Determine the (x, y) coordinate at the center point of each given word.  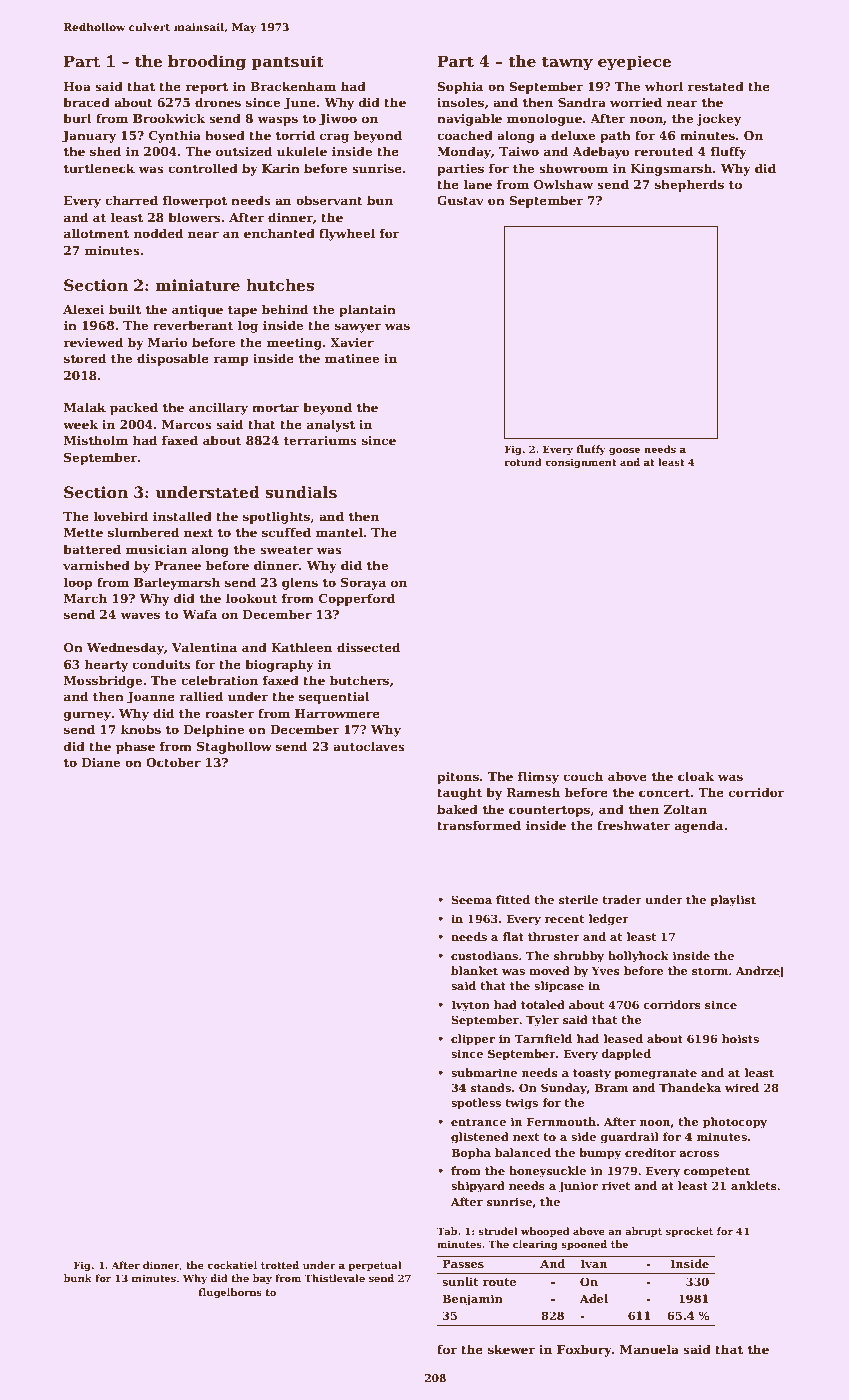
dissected (368, 647)
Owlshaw (563, 184)
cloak (696, 776)
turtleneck (99, 168)
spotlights (276, 517)
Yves (605, 971)
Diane (101, 762)
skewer (511, 1349)
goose (624, 451)
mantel (339, 532)
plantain (367, 310)
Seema (471, 899)
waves (140, 615)
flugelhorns (230, 1293)
